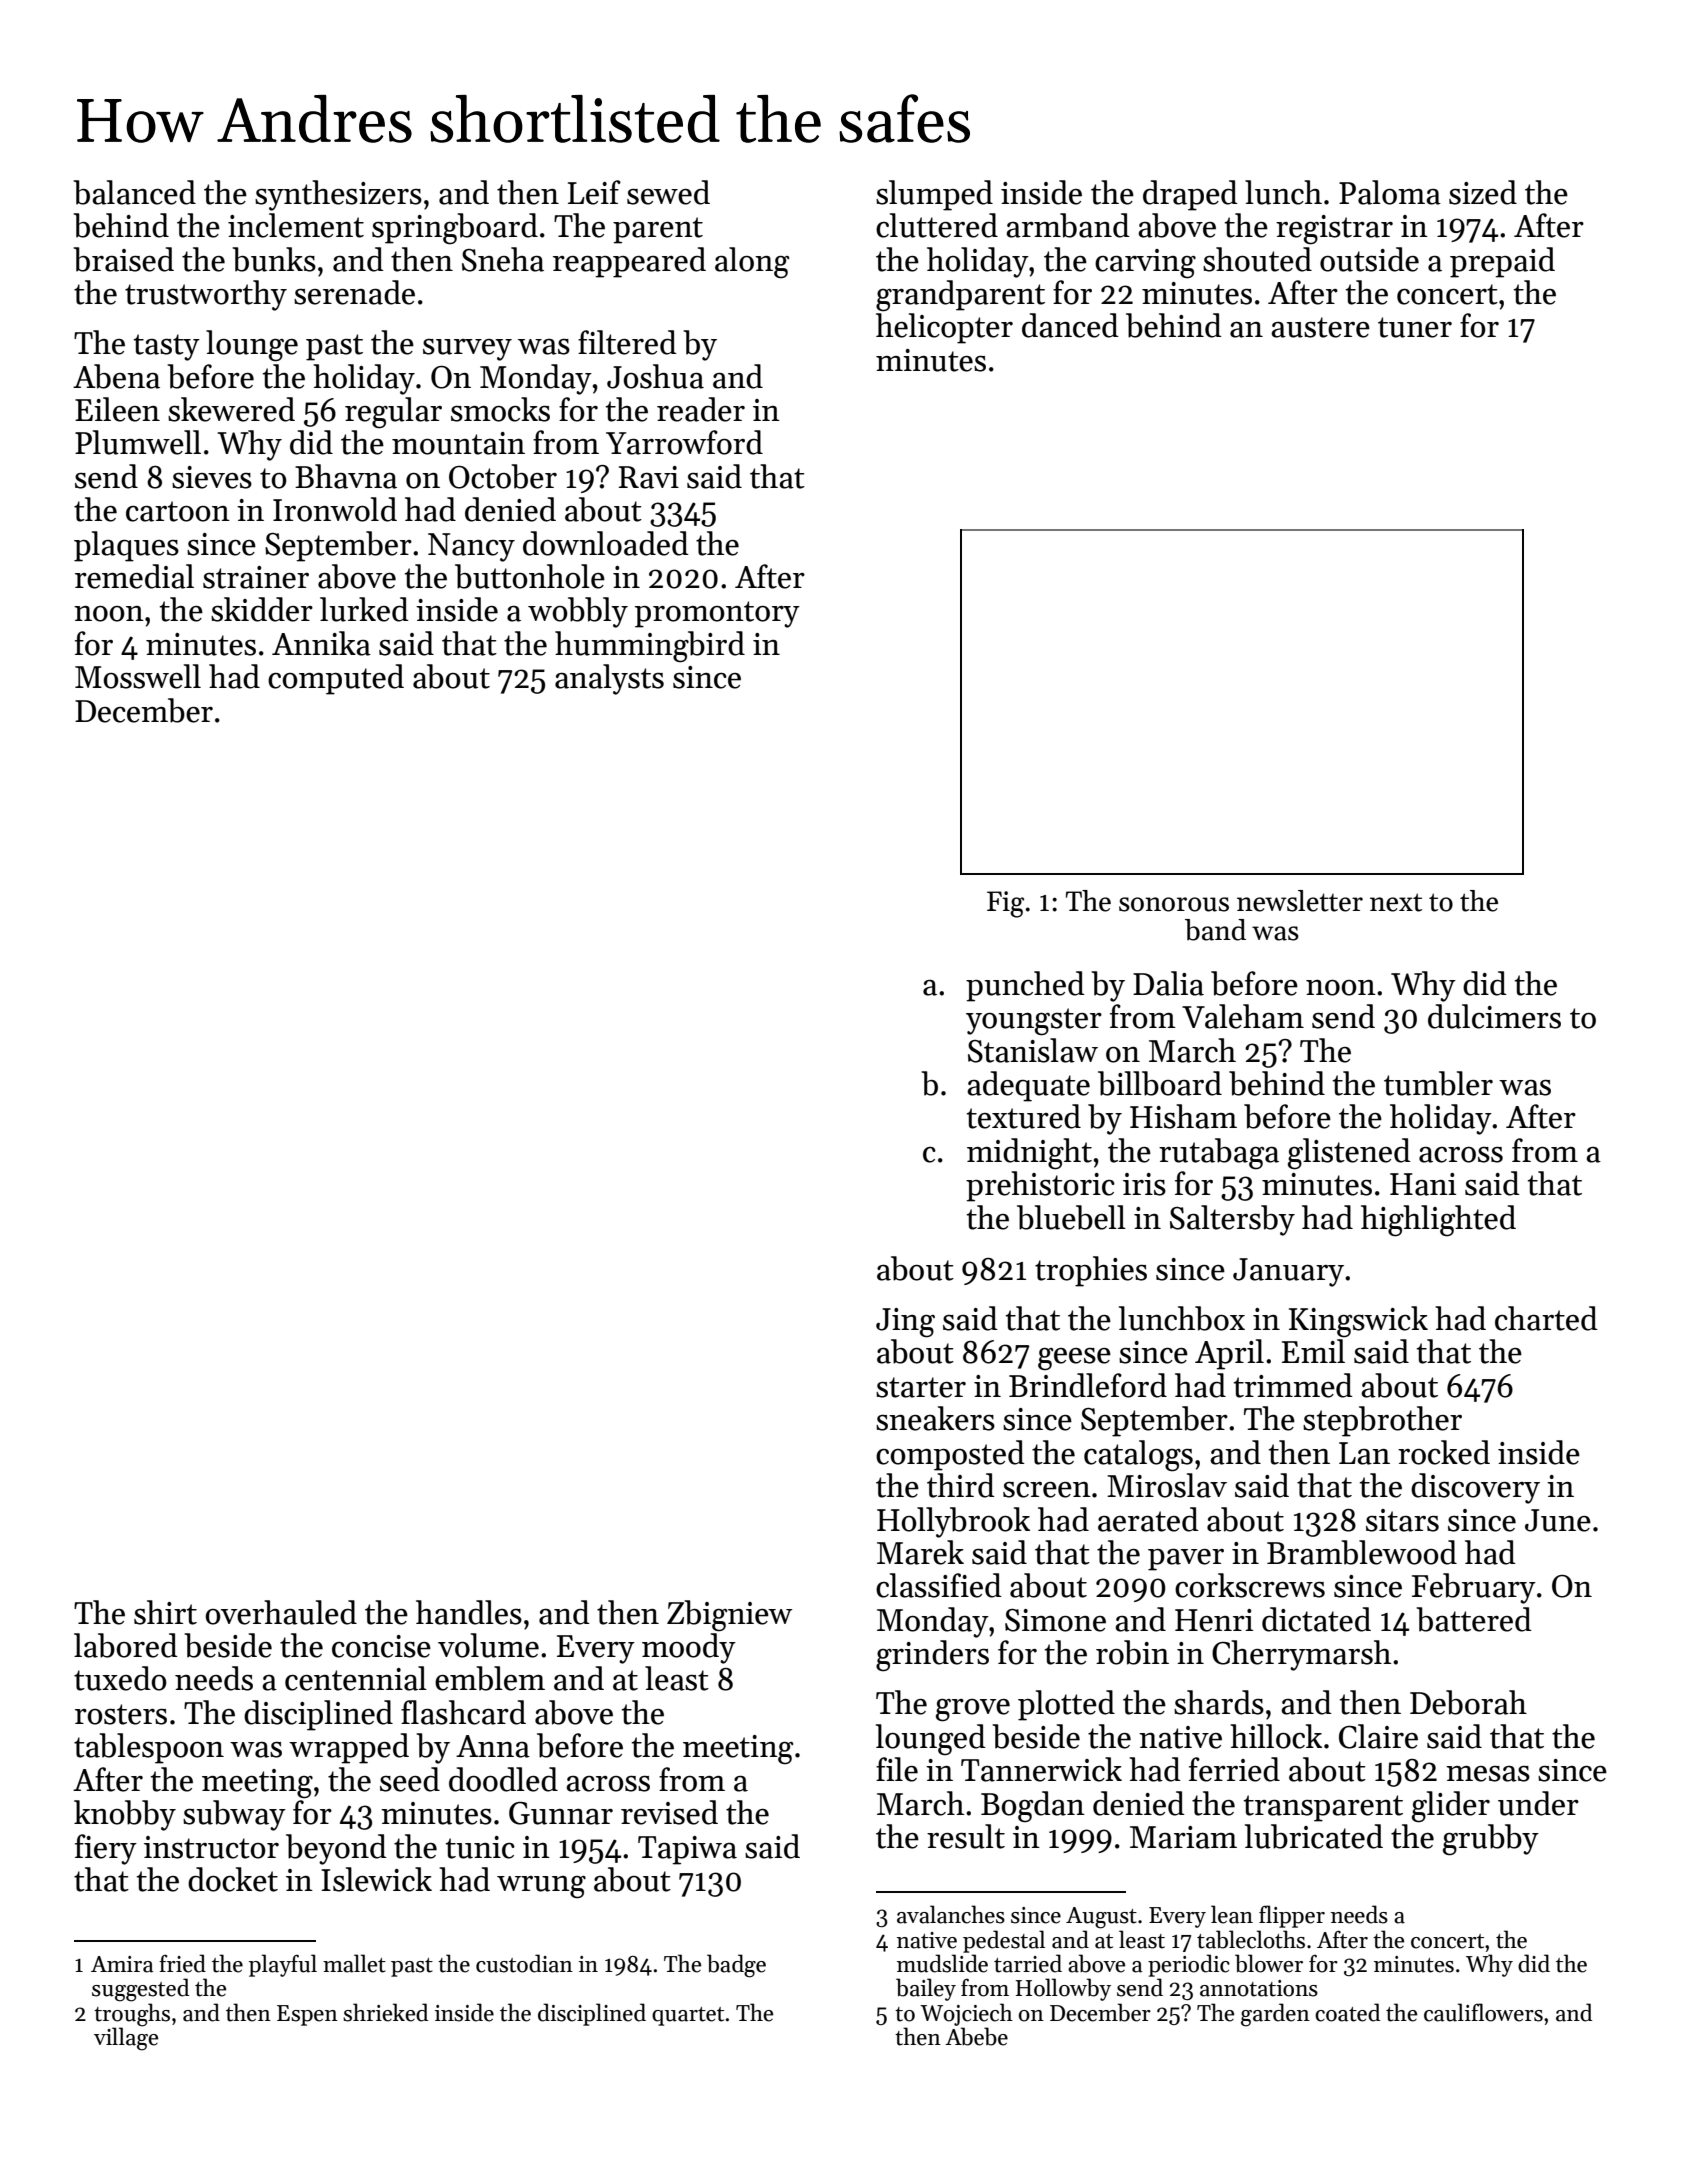  Describe the element at coordinates (905, 1323) in the document. I see `Jing` at that location.
